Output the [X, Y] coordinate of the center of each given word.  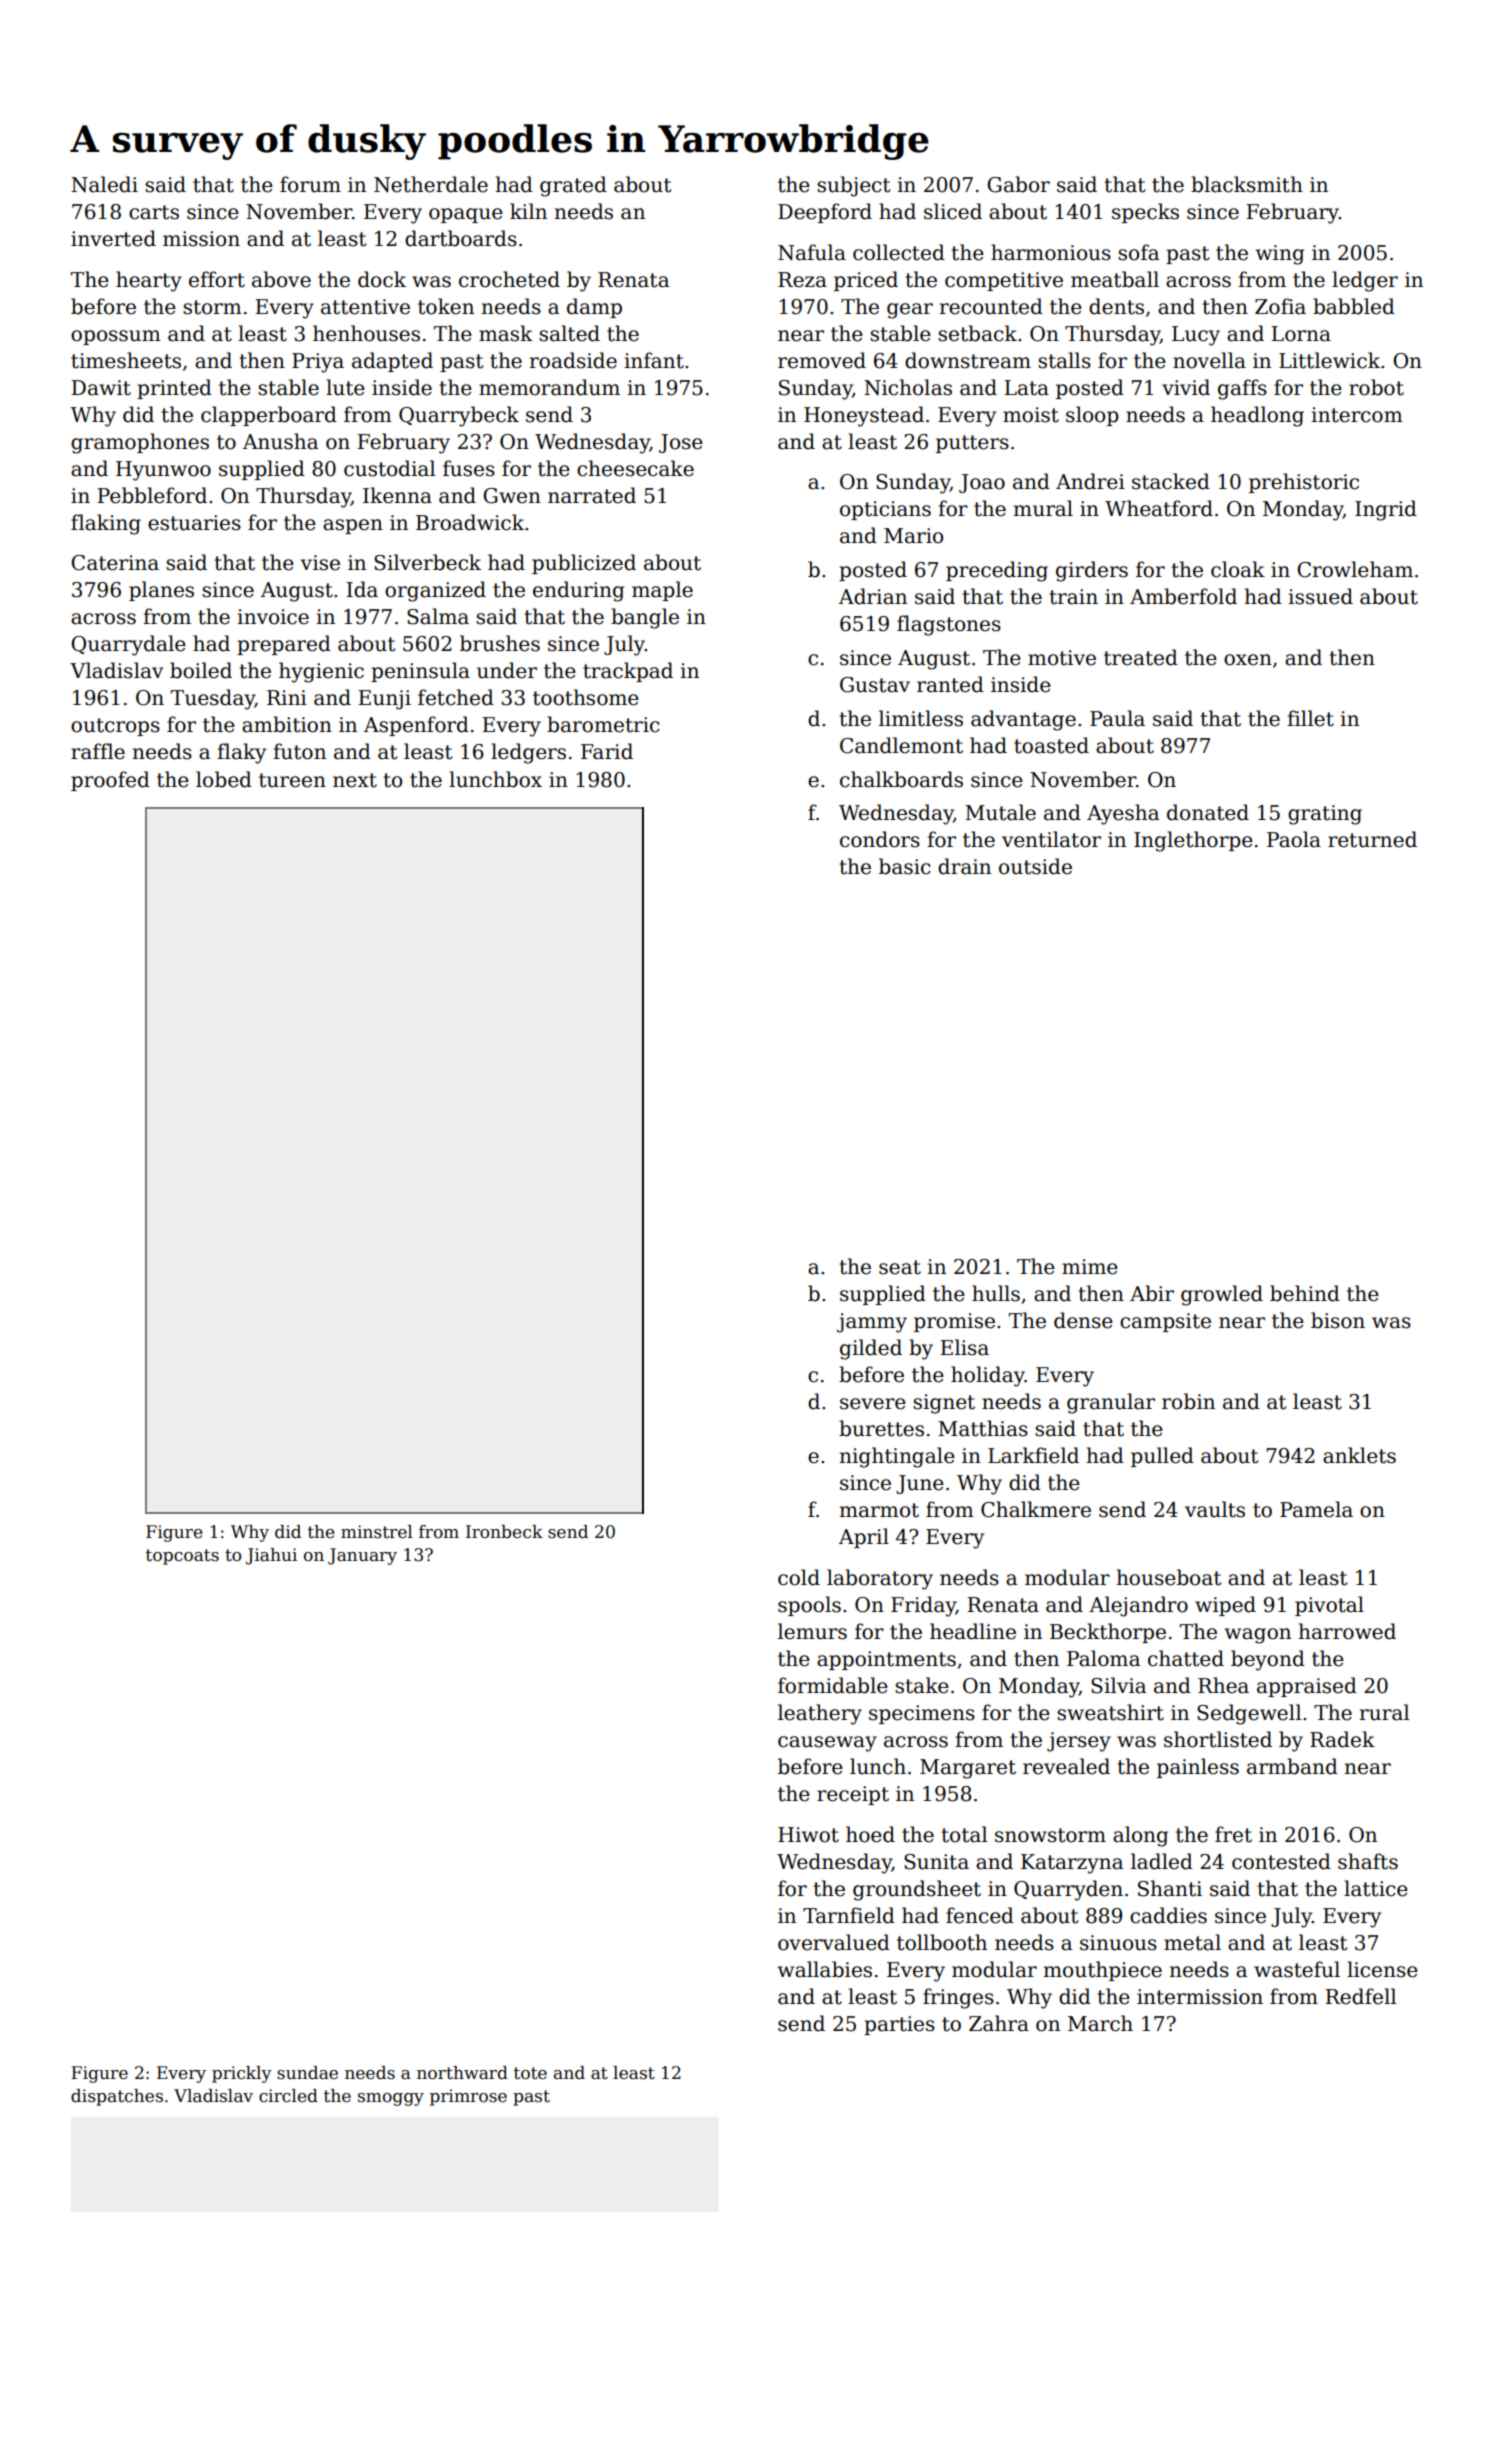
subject [853, 186]
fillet [1310, 718]
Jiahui [271, 1556]
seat [900, 1267]
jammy [872, 1323]
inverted [113, 238]
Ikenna [397, 495]
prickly [242, 2074]
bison [1338, 1320]
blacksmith [1247, 184]
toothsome [586, 697]
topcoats [182, 1557]
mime [1090, 1267]
